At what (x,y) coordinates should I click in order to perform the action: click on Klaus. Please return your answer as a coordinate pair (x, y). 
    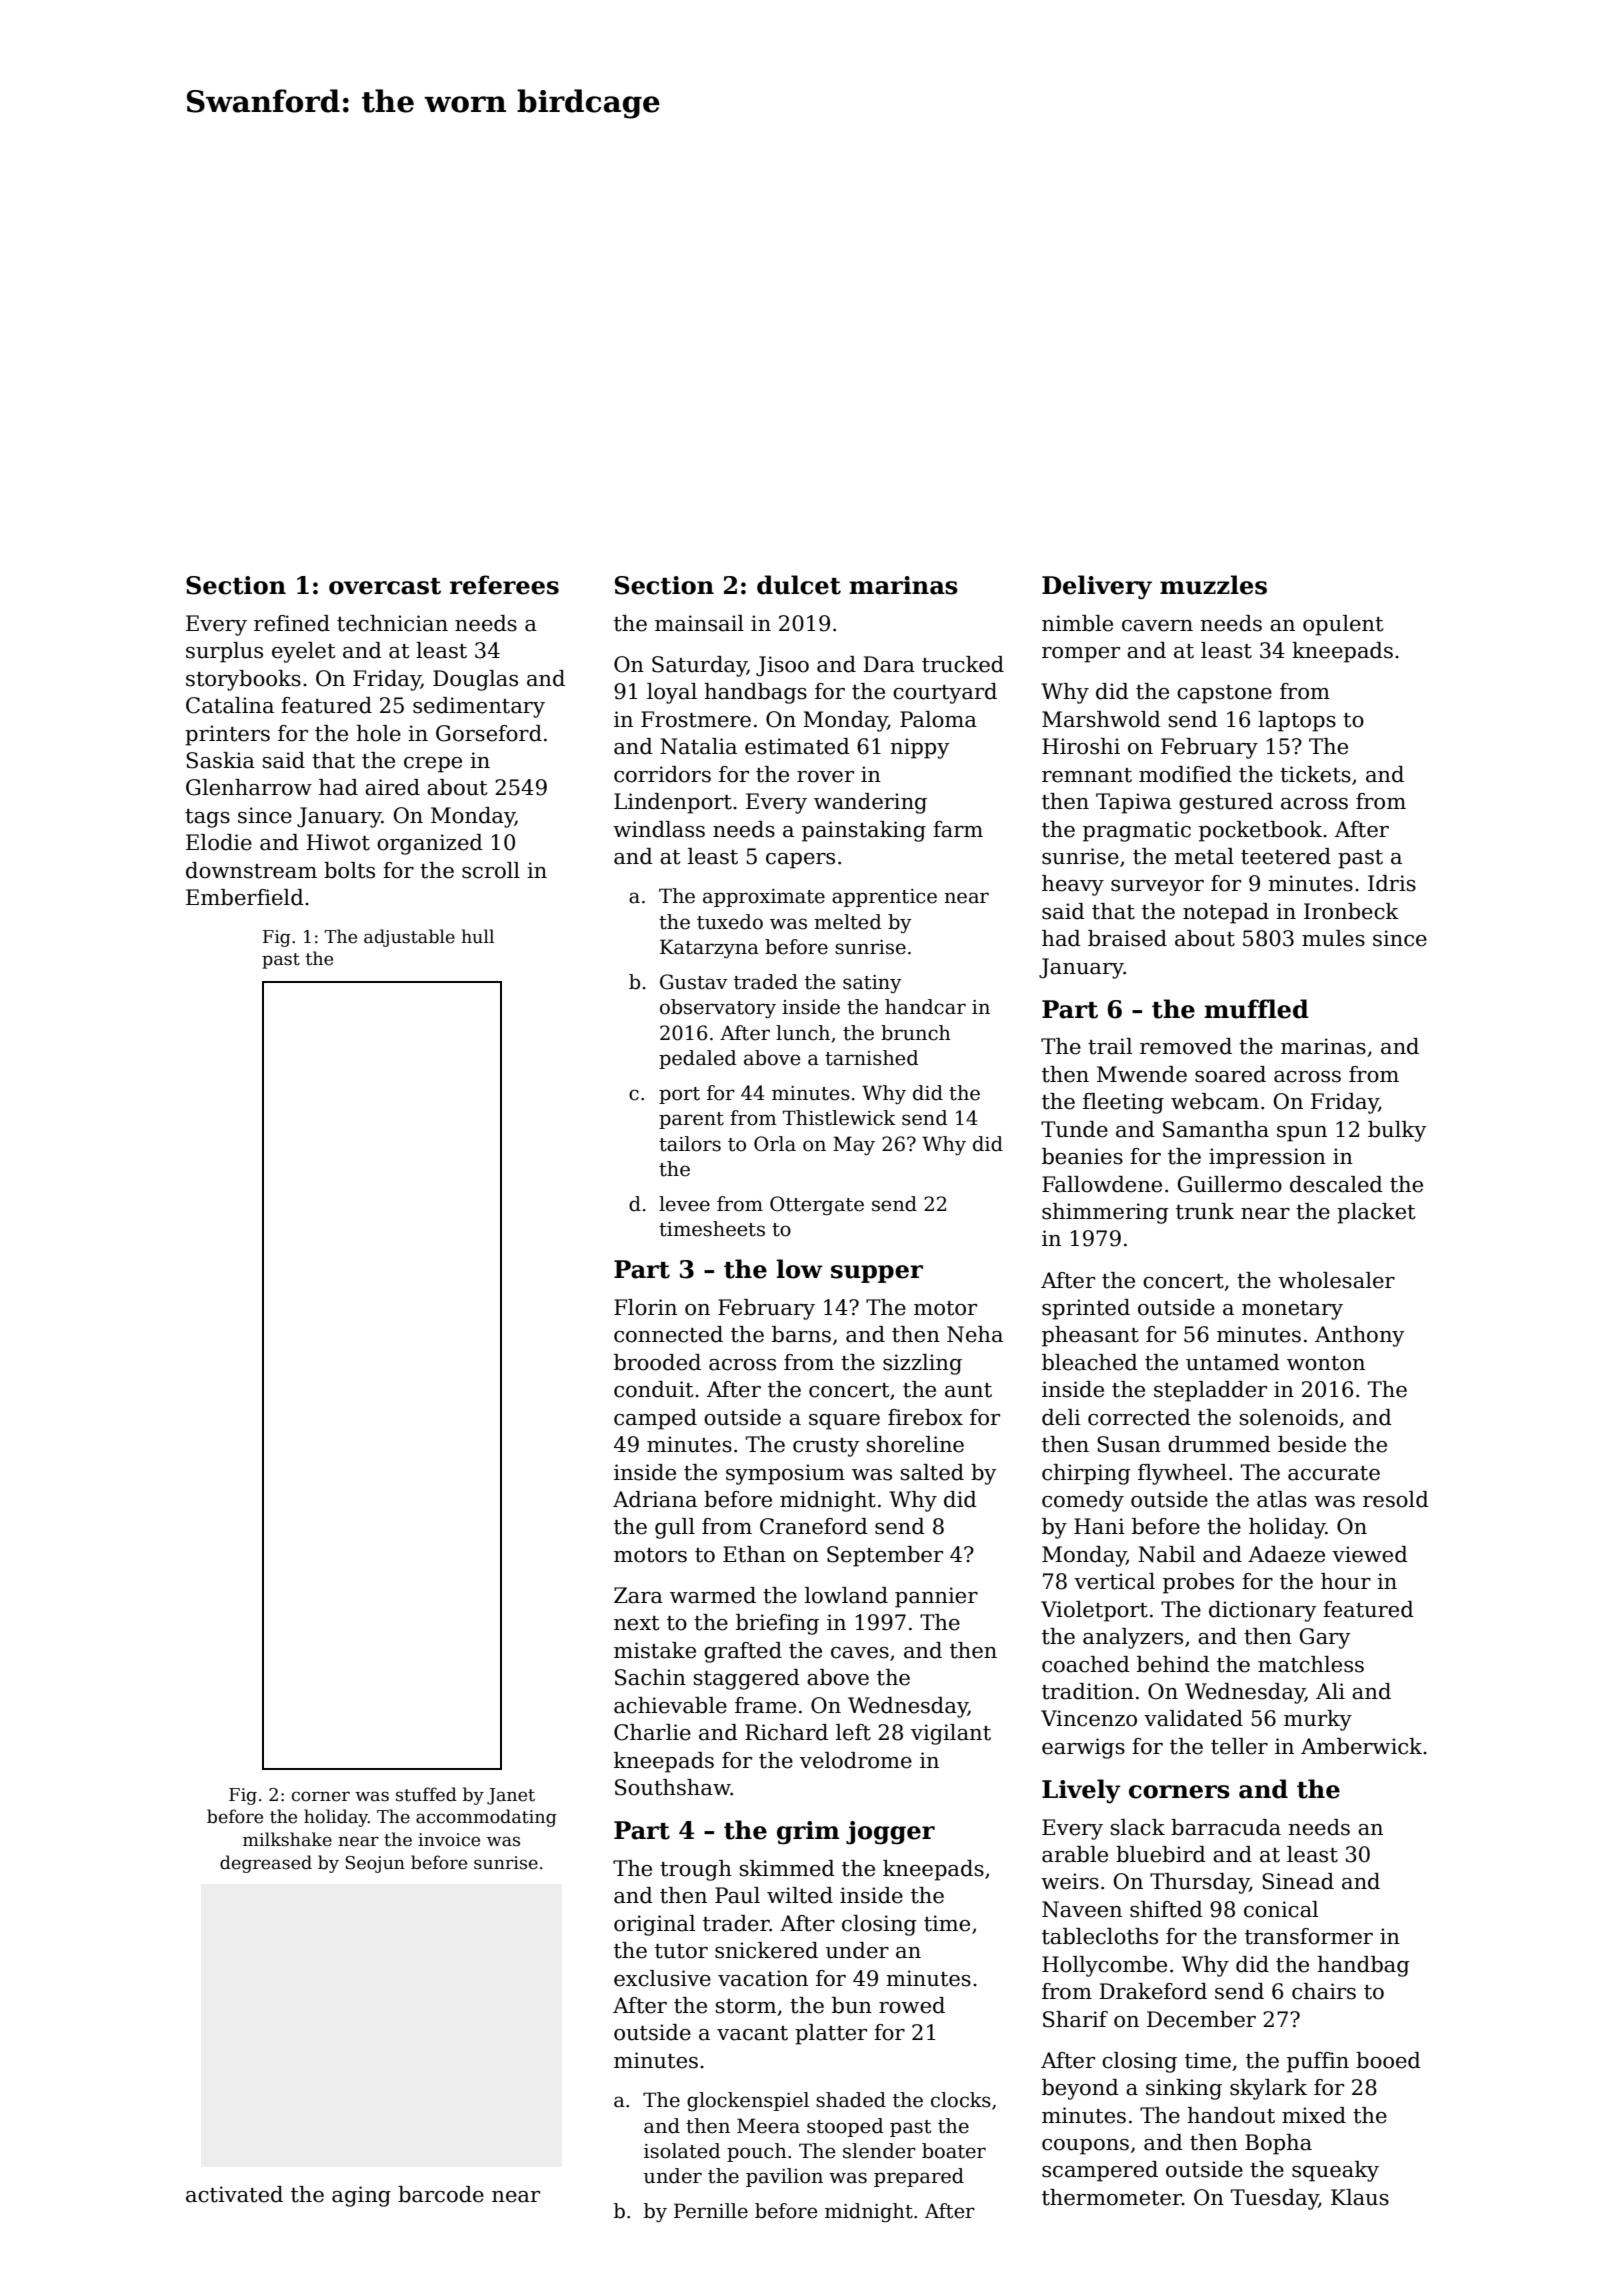
    Looking at the image, I should click on (1360, 2197).
